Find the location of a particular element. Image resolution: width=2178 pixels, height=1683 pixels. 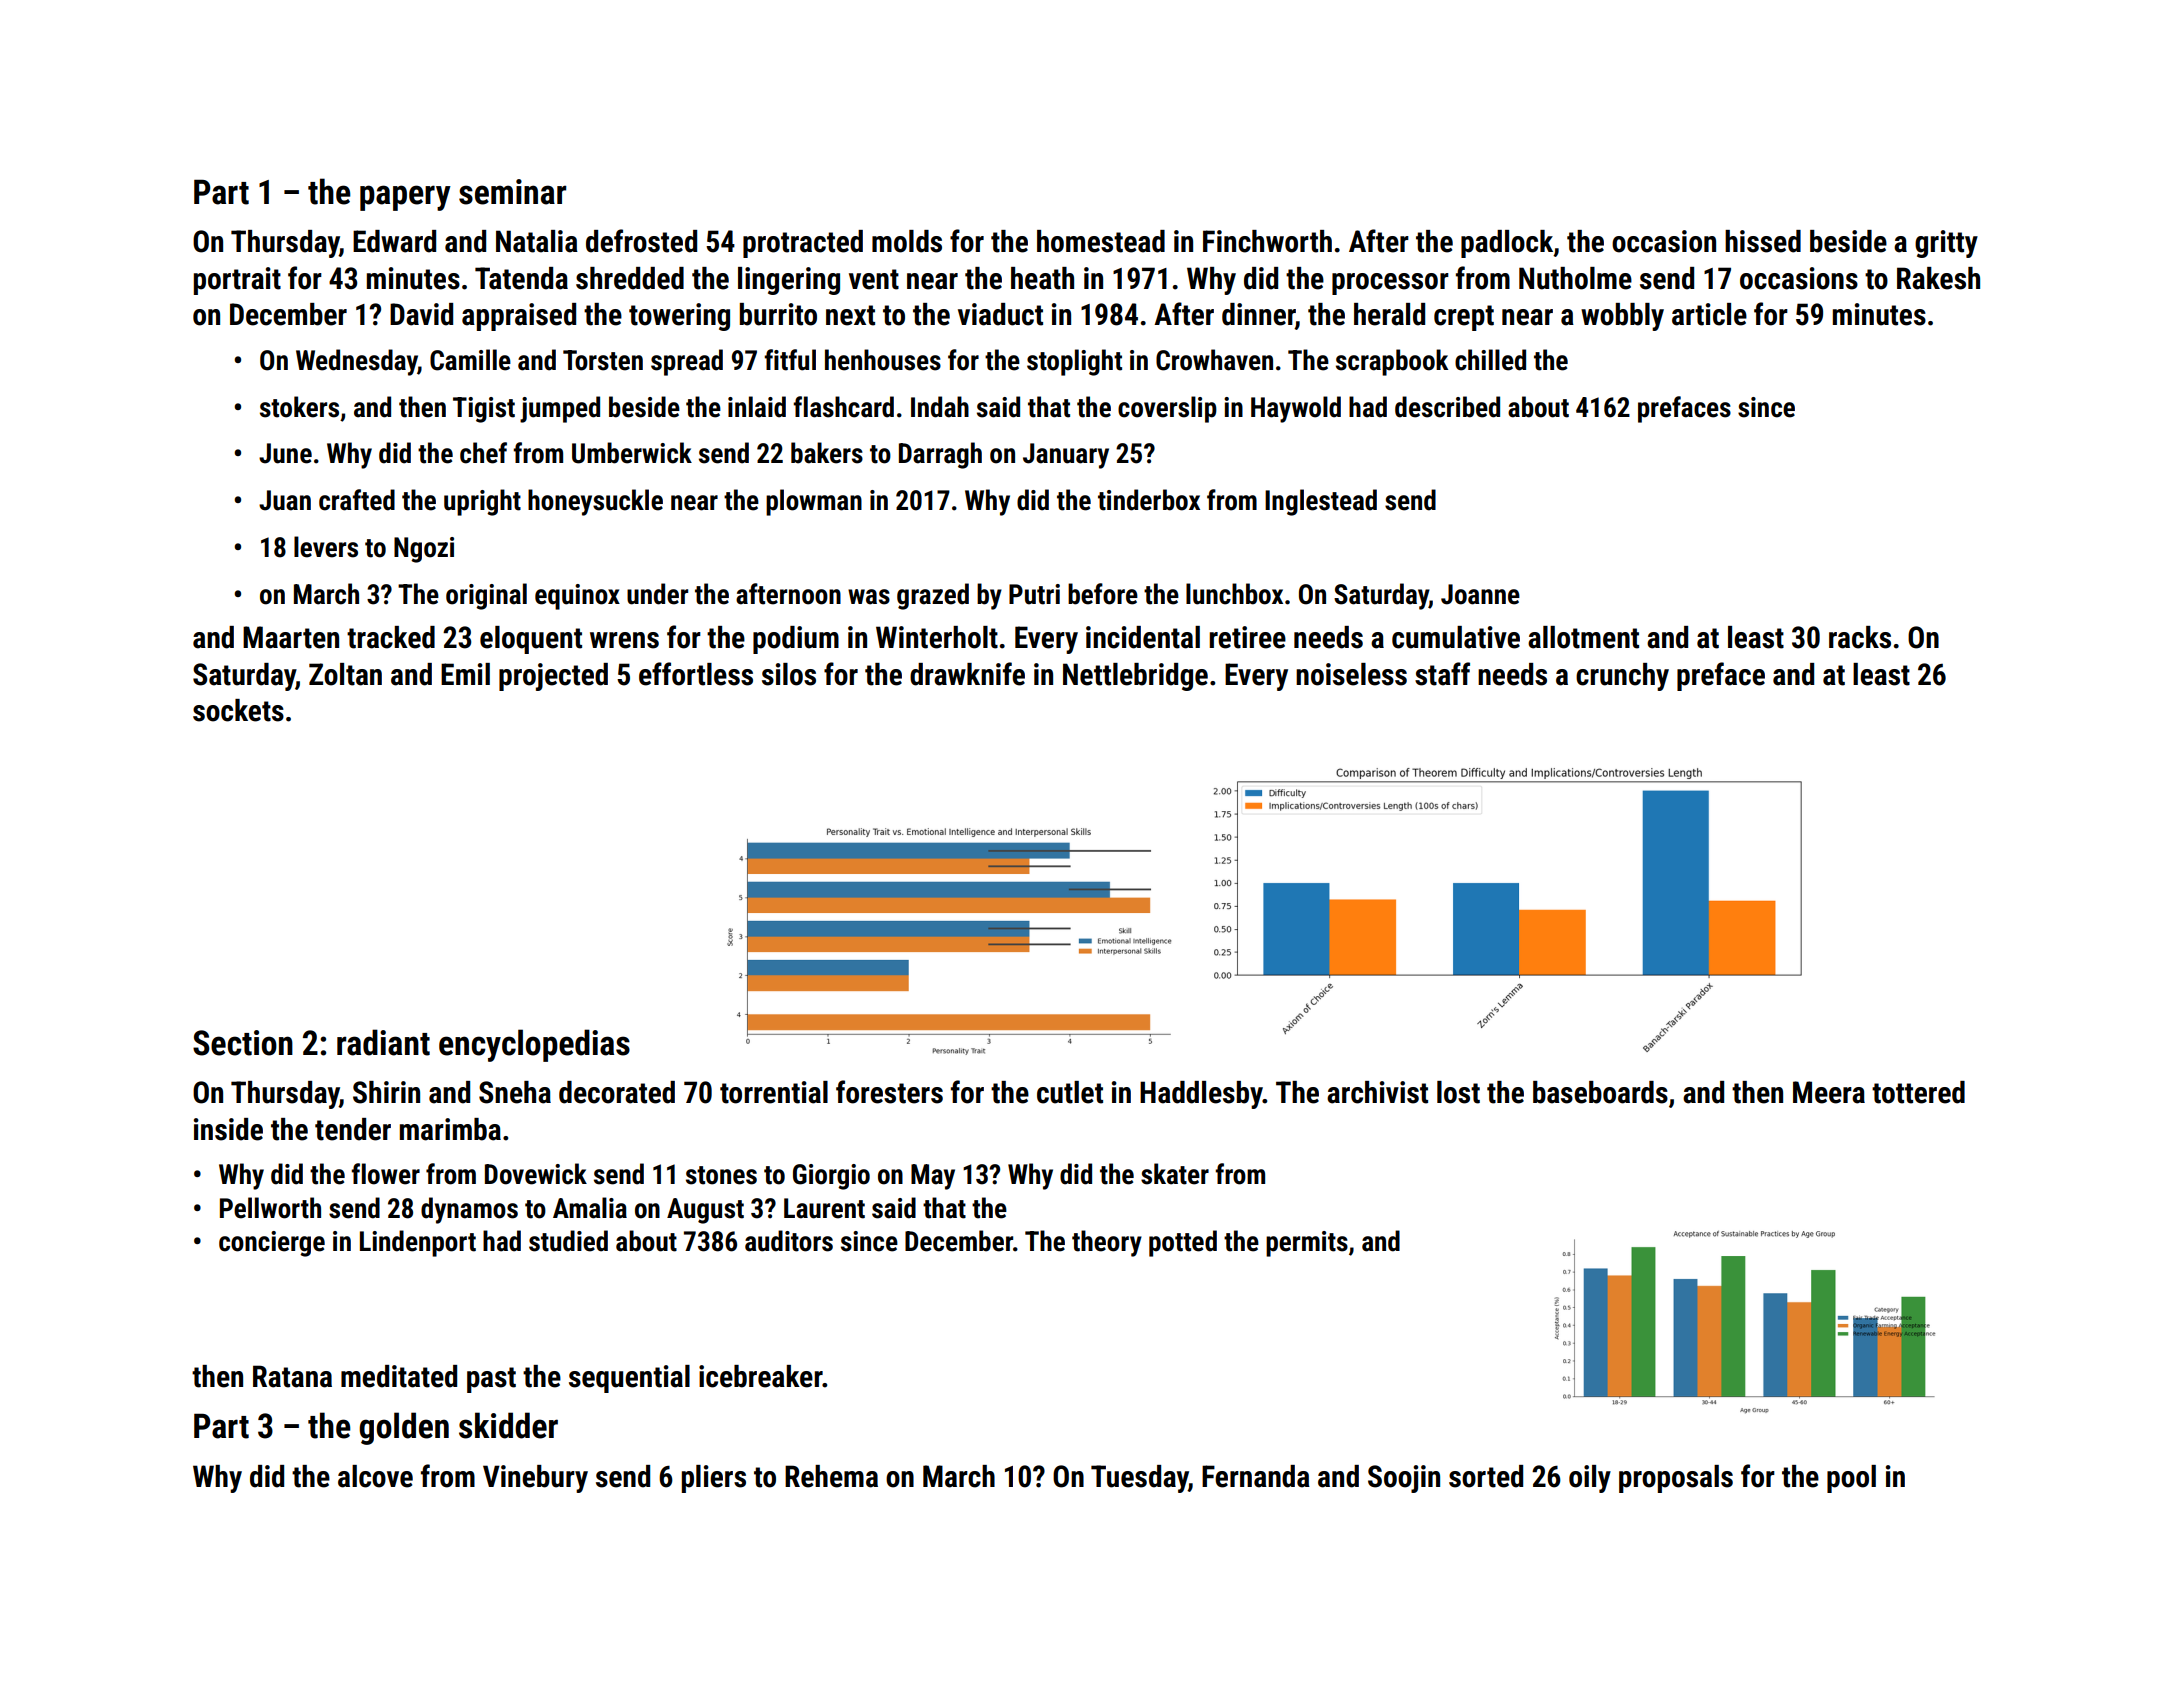

drawknife is located at coordinates (967, 674).
